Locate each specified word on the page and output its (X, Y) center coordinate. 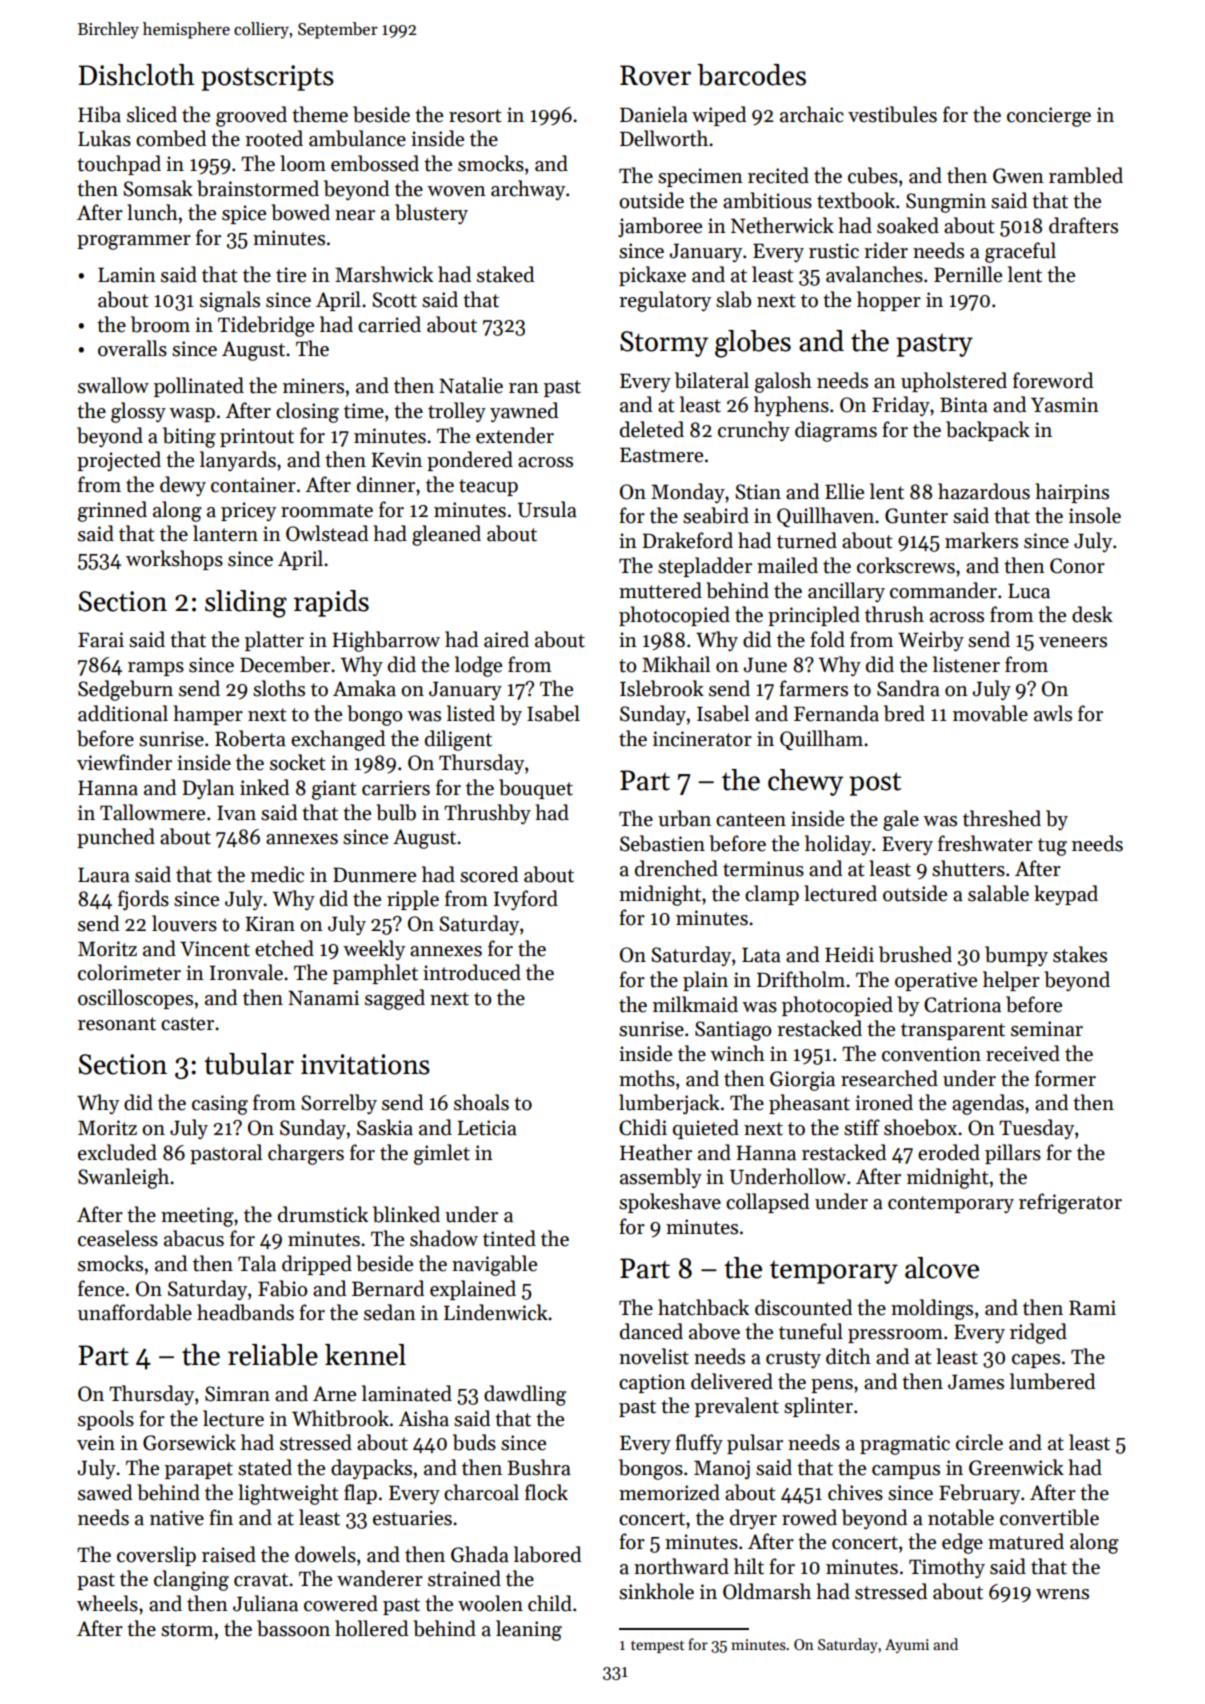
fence (101, 1288)
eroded (949, 1152)
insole (1095, 515)
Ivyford (526, 900)
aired (506, 639)
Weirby (931, 641)
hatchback (703, 1307)
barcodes (751, 75)
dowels (325, 1554)
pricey (248, 511)
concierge (1049, 117)
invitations (365, 1064)
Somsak (158, 188)
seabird (716, 515)
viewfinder (124, 762)
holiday (838, 845)
